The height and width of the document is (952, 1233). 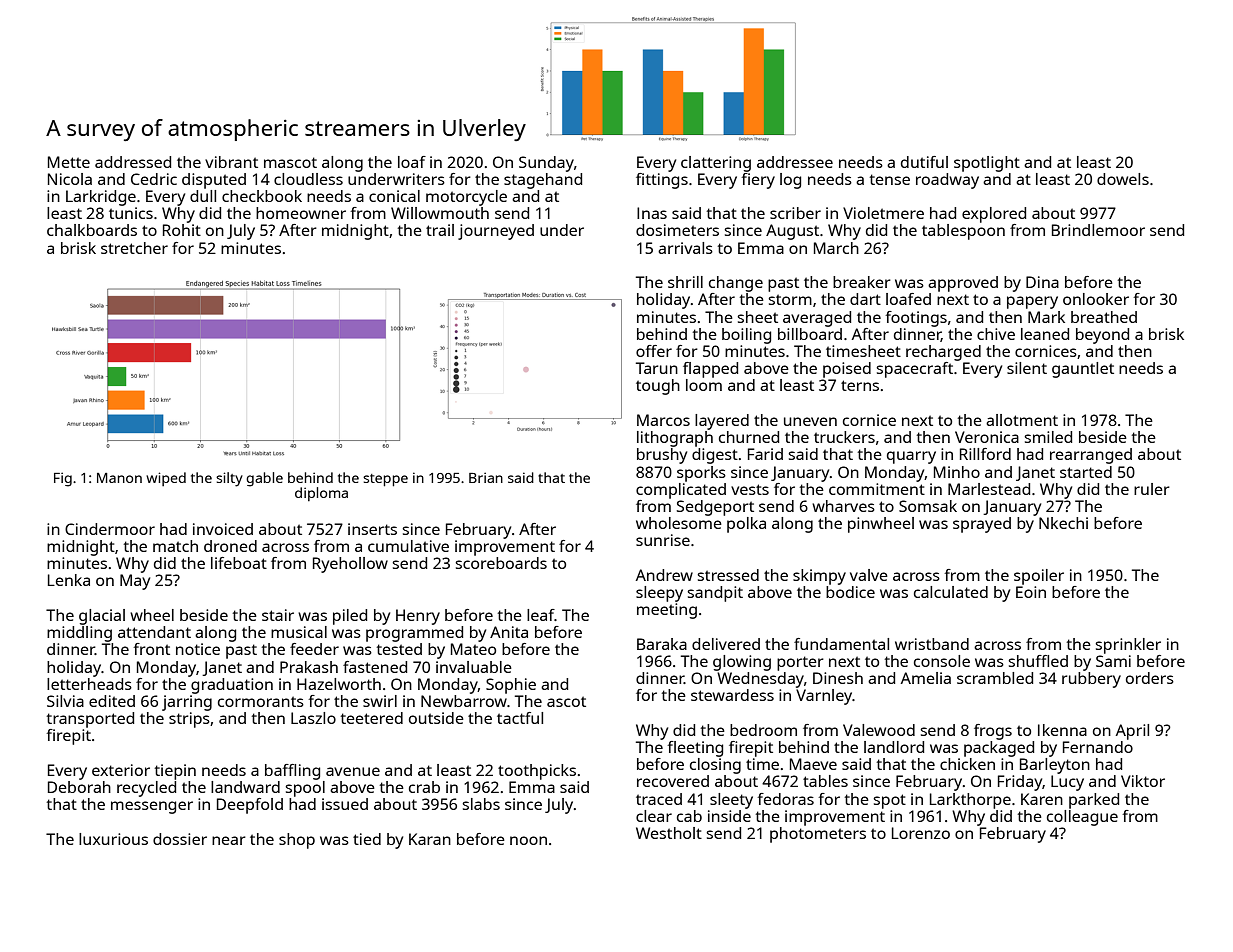 What do you see at coordinates (818, 835) in the document?
I see `photometers` at bounding box center [818, 835].
